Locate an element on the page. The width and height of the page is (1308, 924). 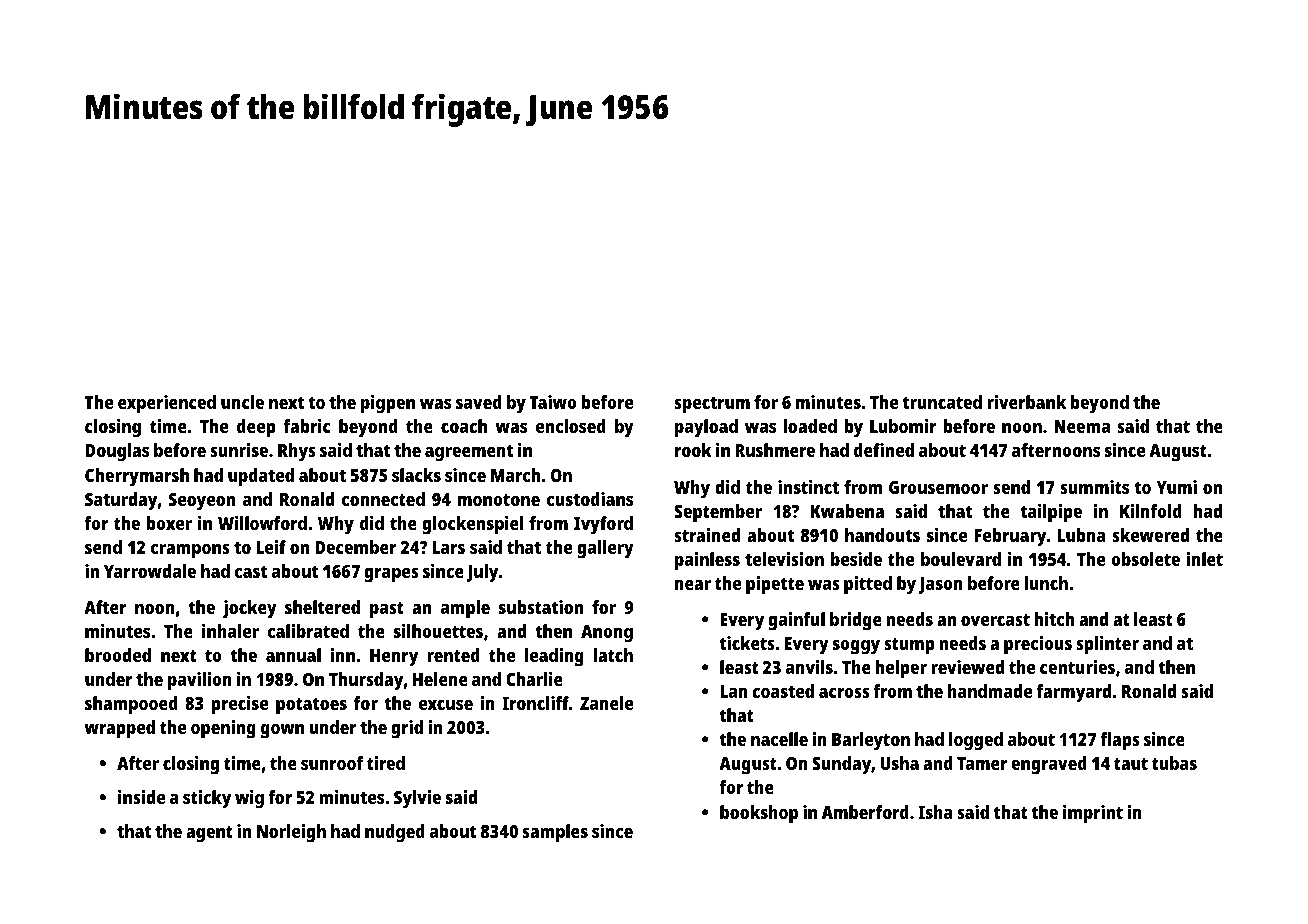
Taiwo is located at coordinates (553, 402).
